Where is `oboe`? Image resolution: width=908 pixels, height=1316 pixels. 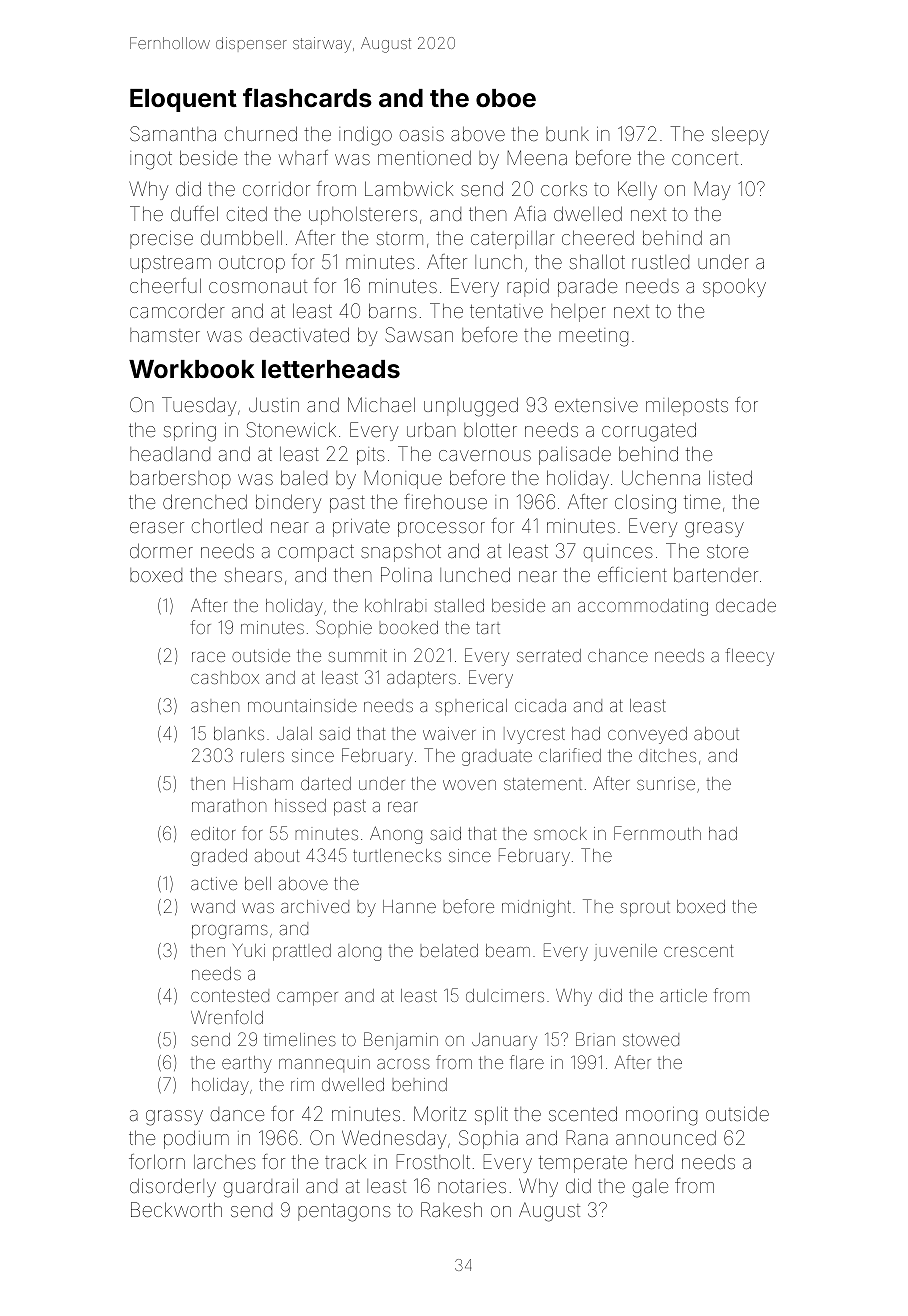
oboe is located at coordinates (506, 98).
